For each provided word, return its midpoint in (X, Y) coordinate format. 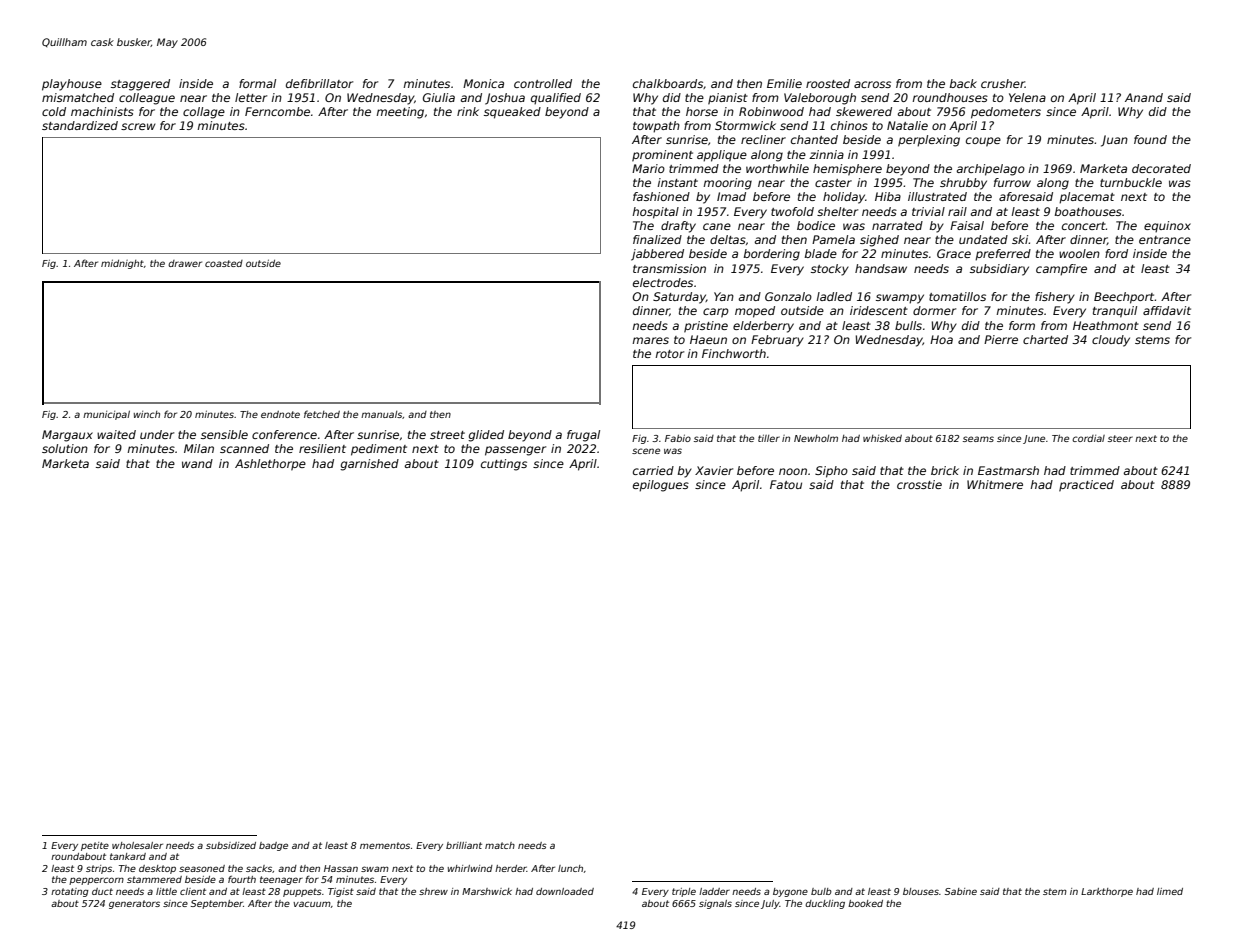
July (770, 904)
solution (65, 448)
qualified (556, 99)
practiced (1086, 486)
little (166, 891)
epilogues (661, 486)
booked (865, 903)
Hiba (888, 196)
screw (138, 126)
